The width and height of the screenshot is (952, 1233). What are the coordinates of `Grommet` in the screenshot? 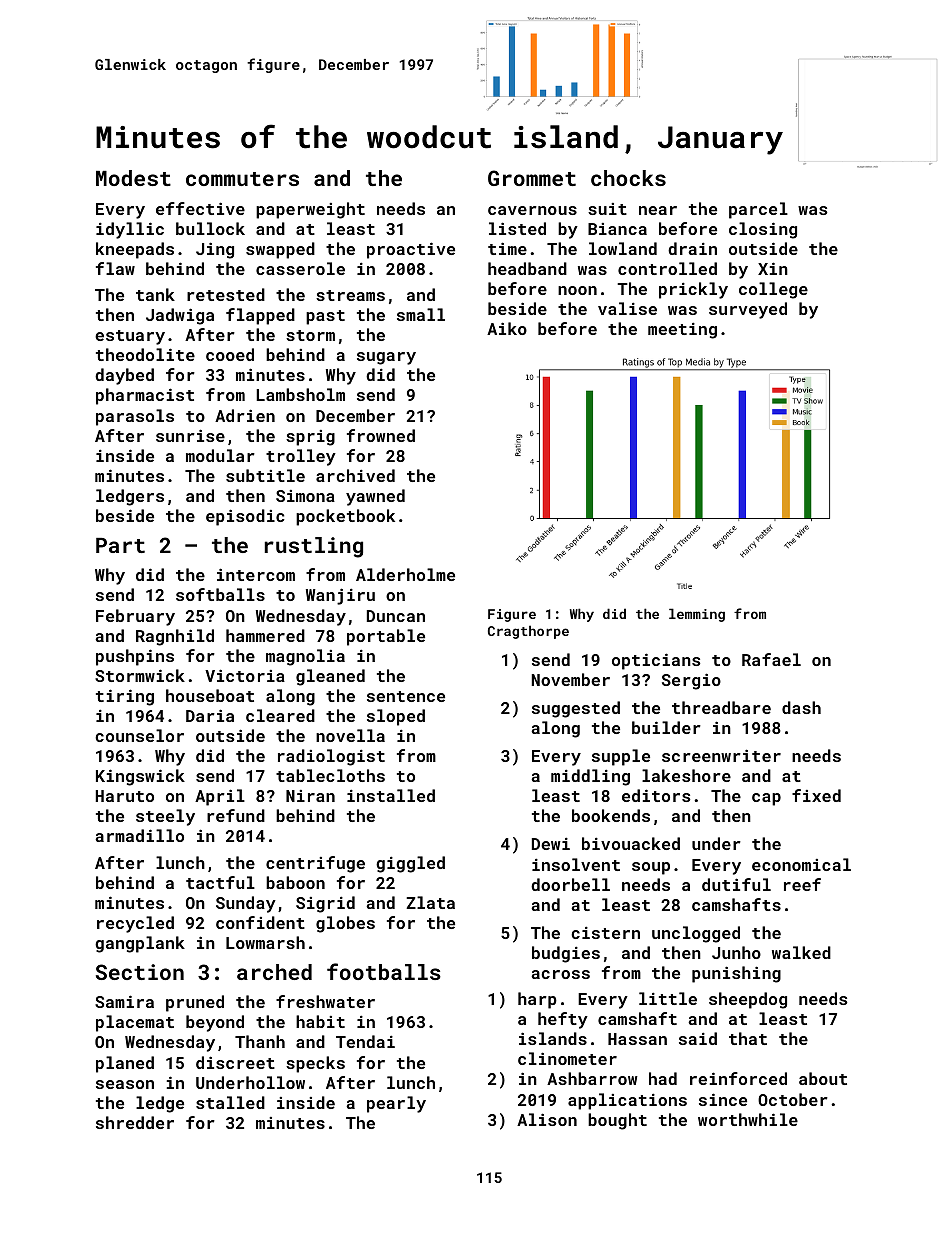 It's located at (532, 178).
